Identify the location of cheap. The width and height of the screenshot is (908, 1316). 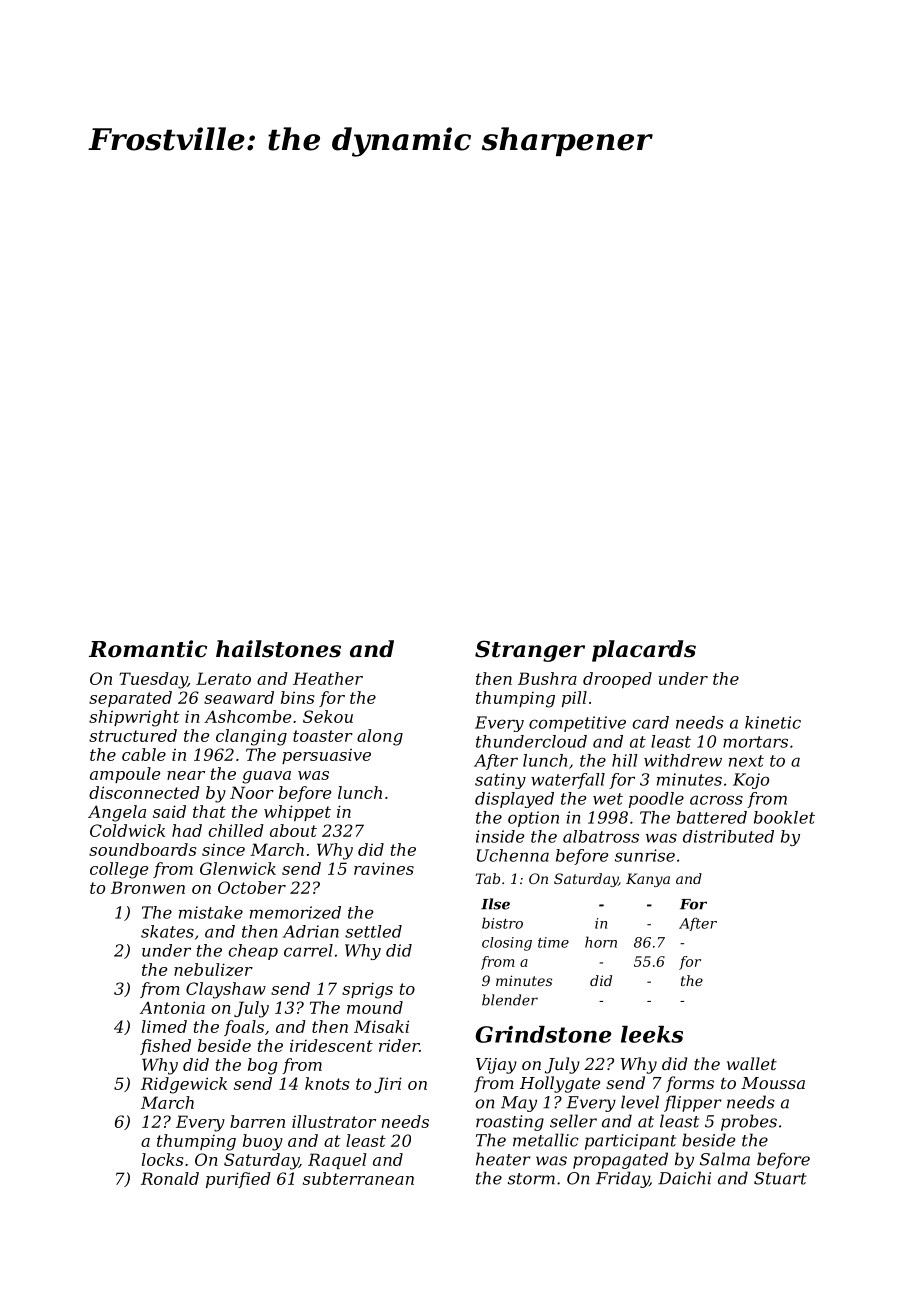
(253, 952).
